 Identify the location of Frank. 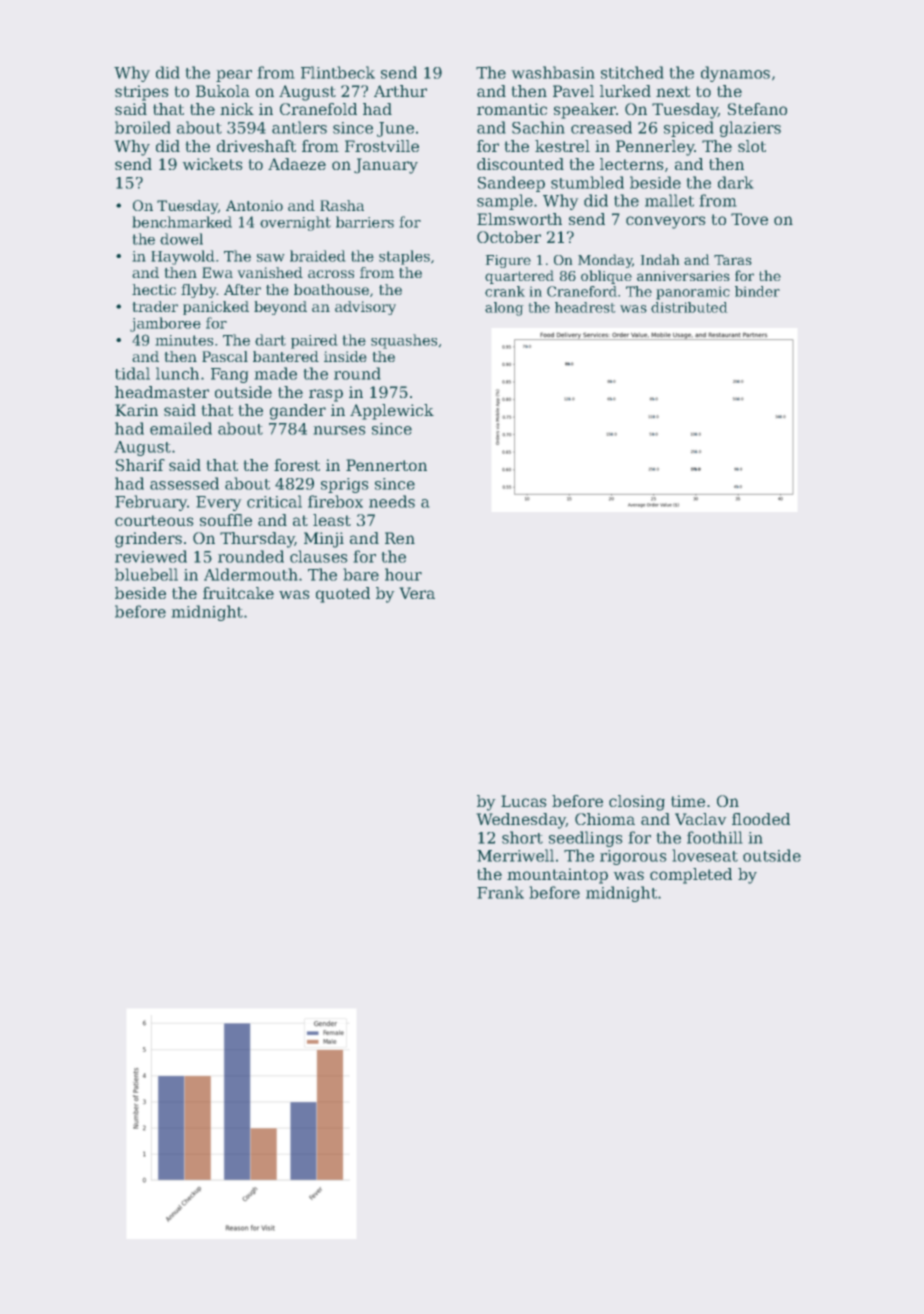
(500, 892).
